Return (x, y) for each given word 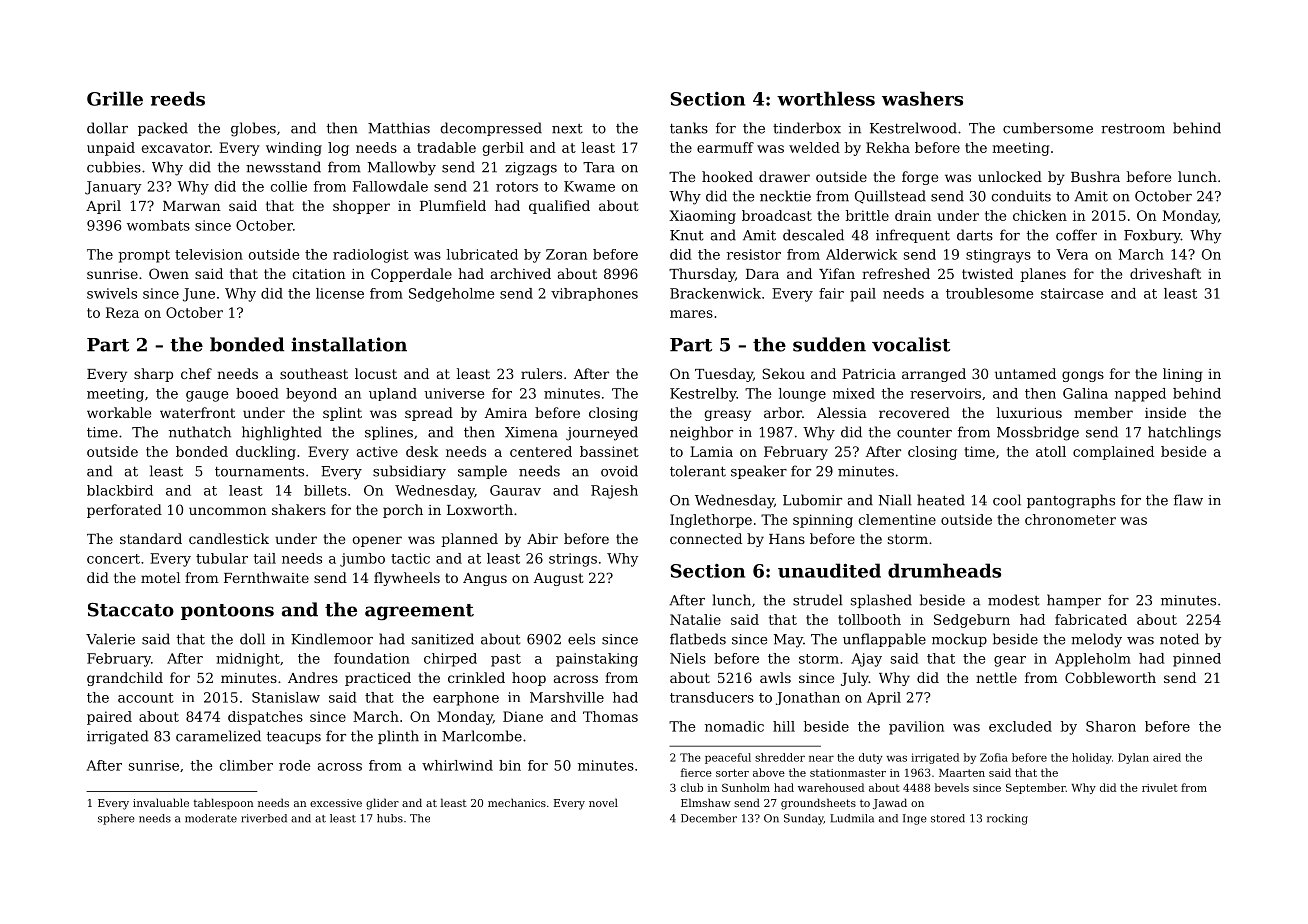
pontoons (227, 612)
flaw (1188, 500)
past (506, 660)
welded (814, 147)
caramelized (218, 736)
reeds (178, 98)
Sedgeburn (972, 621)
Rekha (888, 147)
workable (119, 412)
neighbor (701, 433)
